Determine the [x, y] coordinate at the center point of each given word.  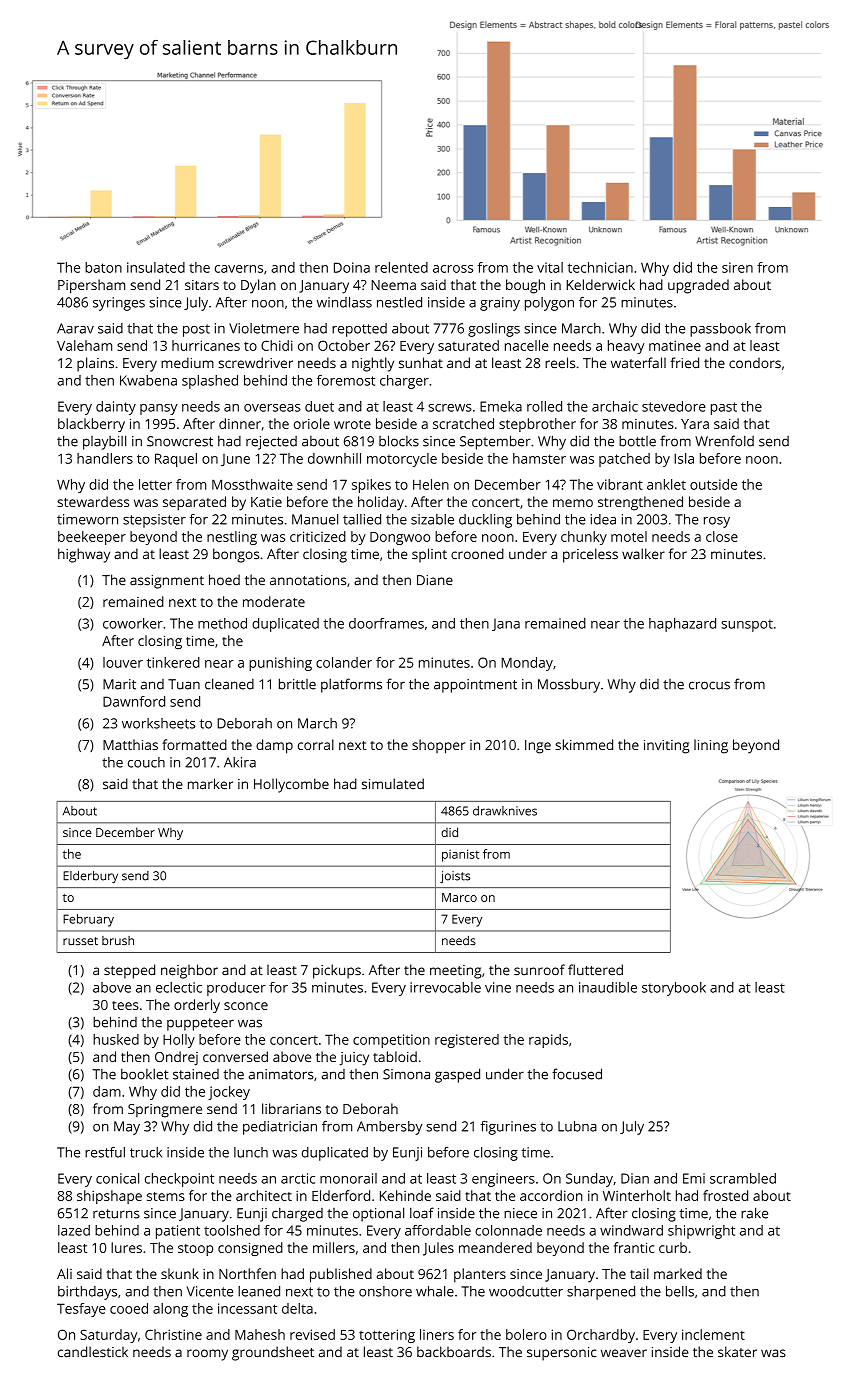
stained [196, 1074]
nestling [232, 538]
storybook [674, 989]
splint [429, 555]
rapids [548, 1041]
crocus [709, 685]
